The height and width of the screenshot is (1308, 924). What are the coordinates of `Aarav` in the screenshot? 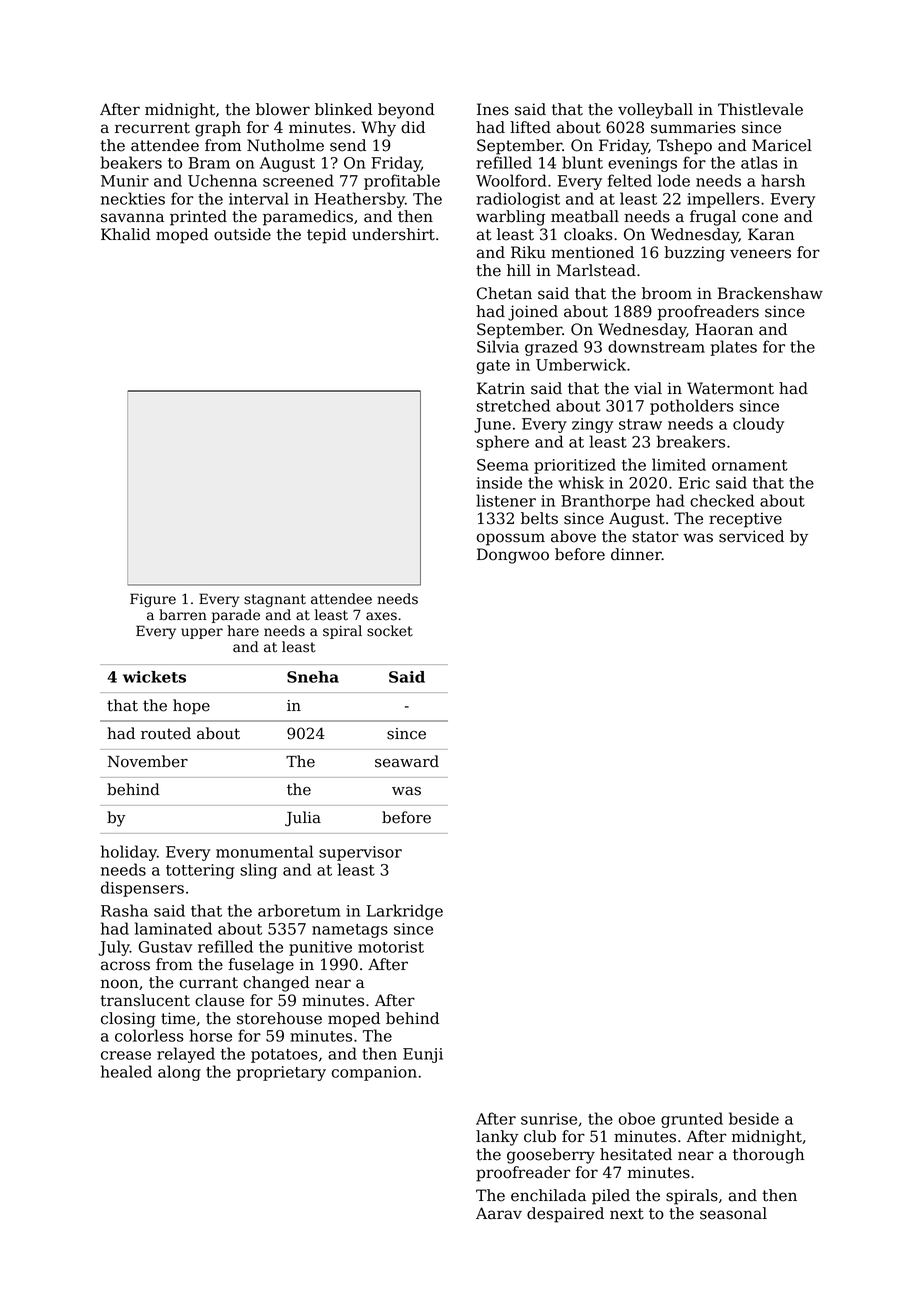 It's located at (499, 1213).
